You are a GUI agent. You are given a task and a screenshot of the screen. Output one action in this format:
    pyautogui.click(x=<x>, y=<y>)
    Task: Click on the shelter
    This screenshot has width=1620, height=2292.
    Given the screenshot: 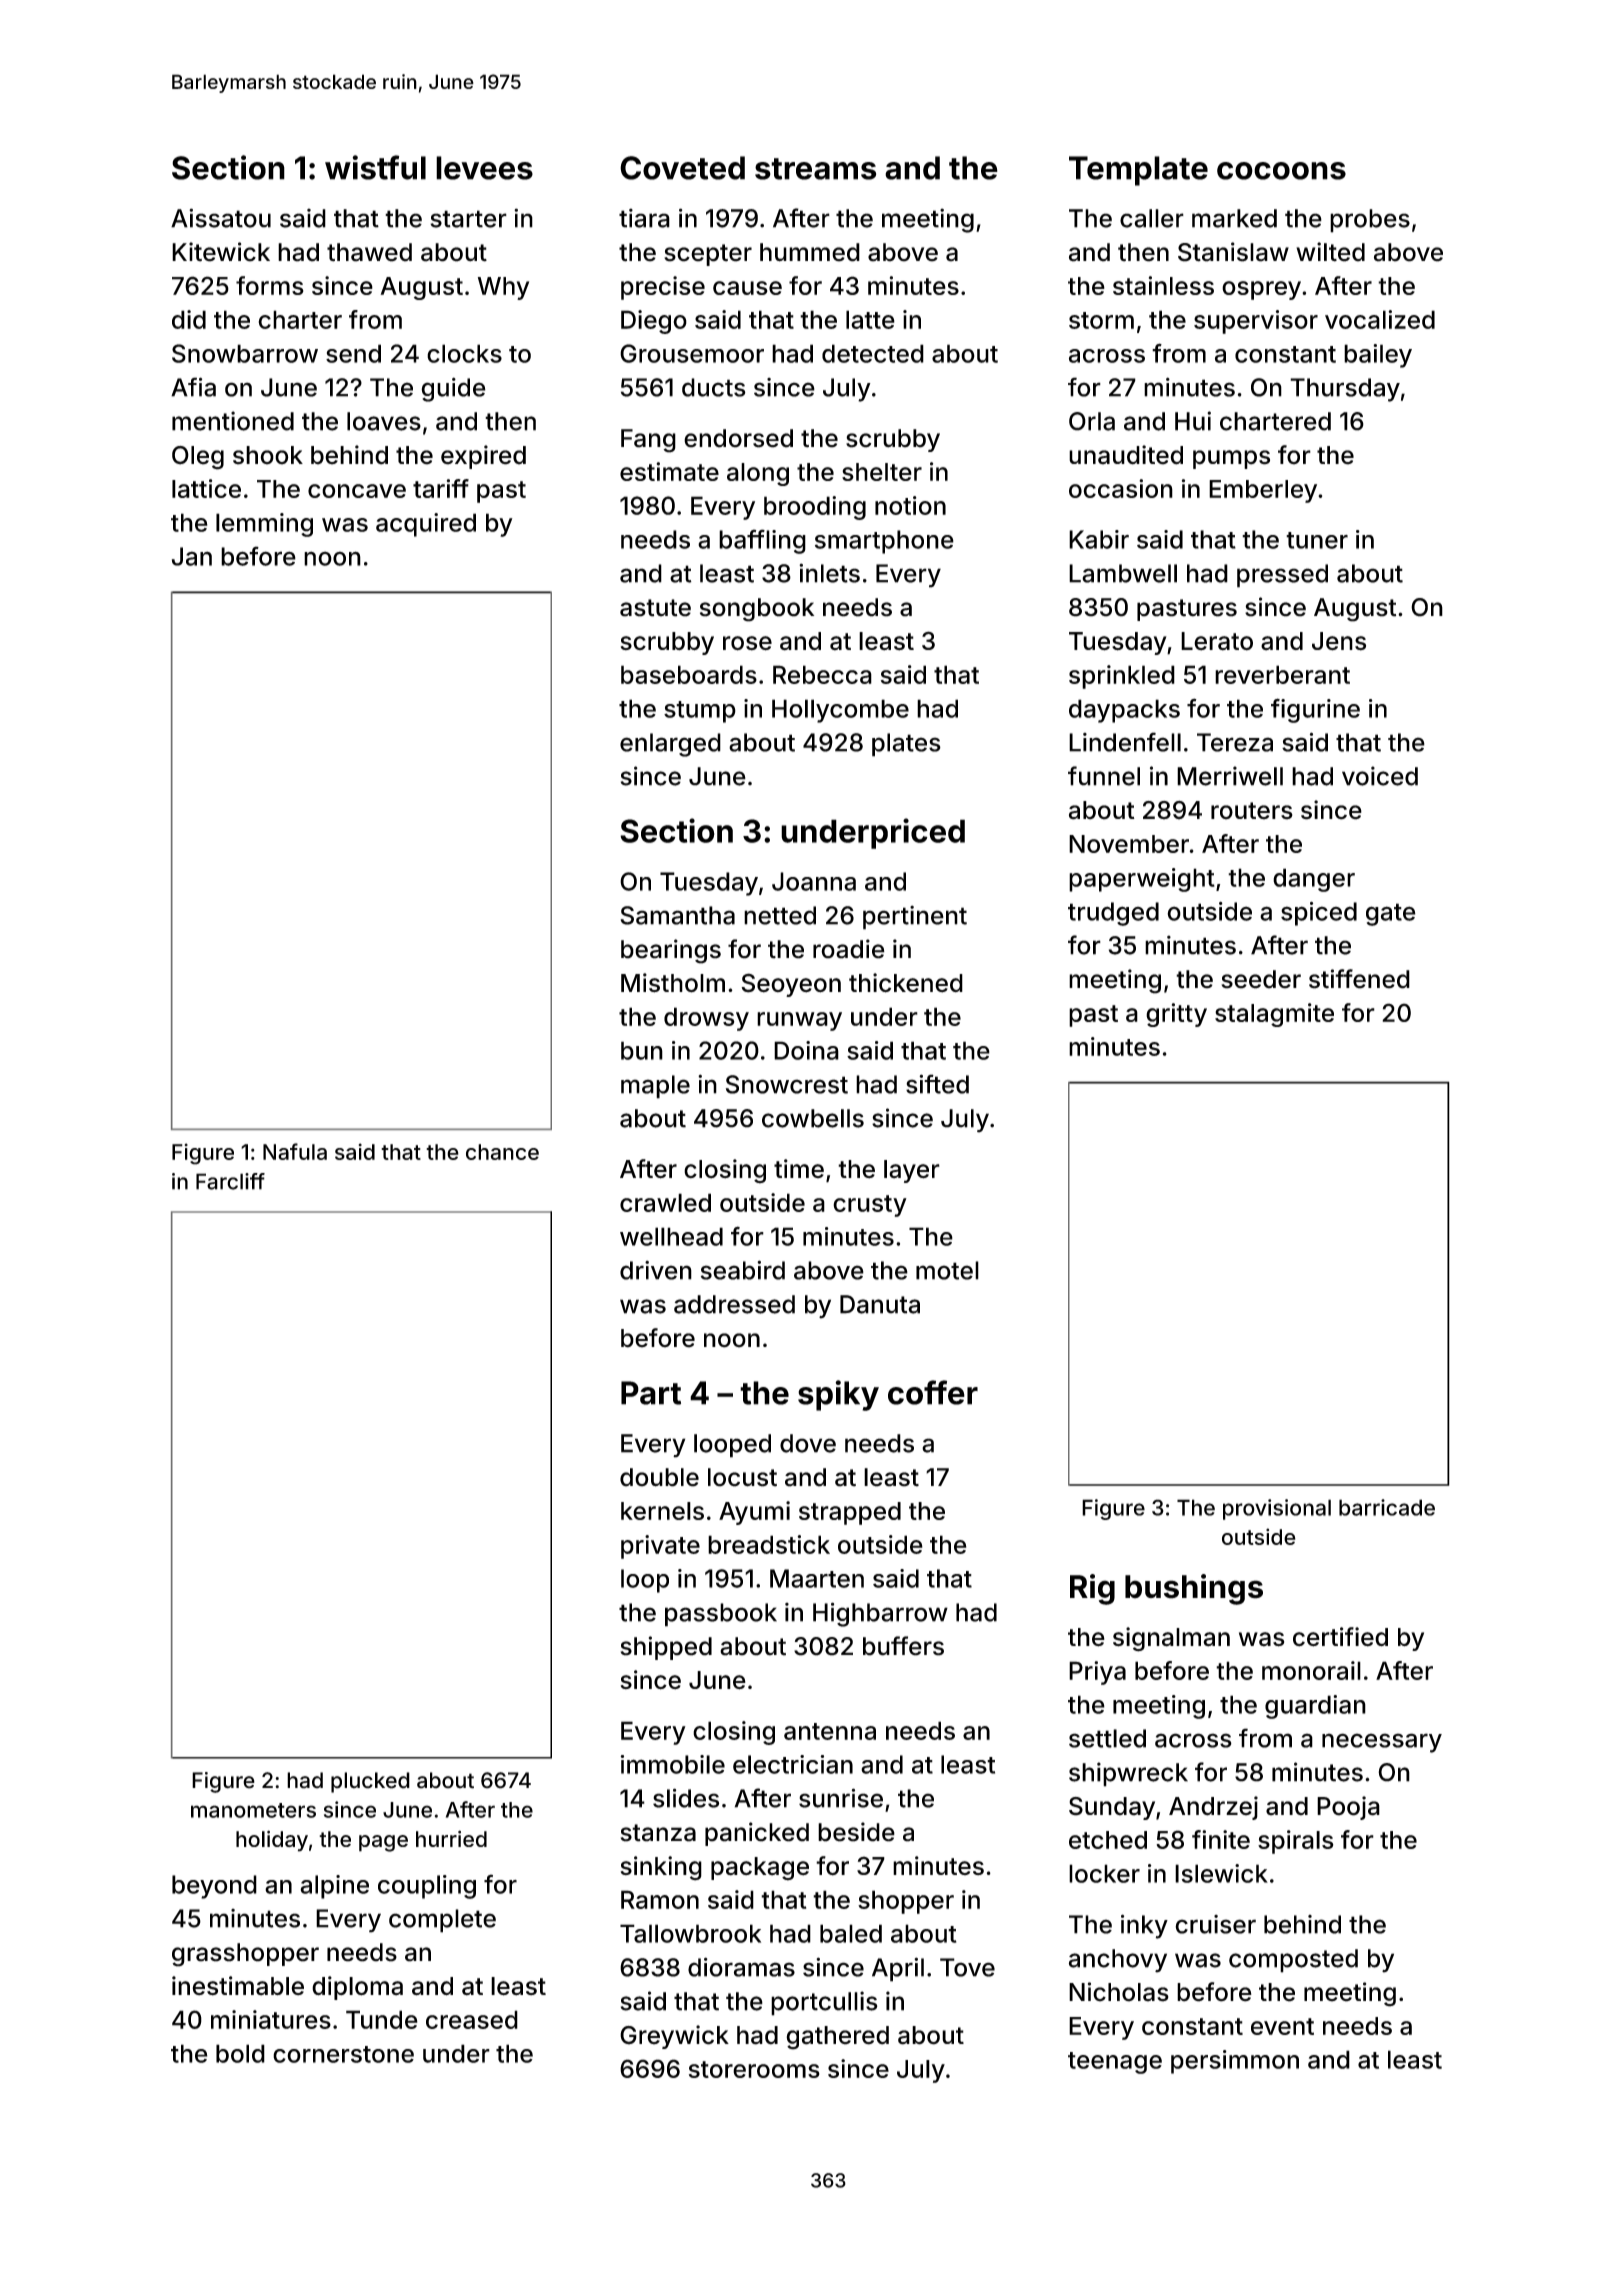 What is the action you would take?
    pyautogui.click(x=882, y=472)
